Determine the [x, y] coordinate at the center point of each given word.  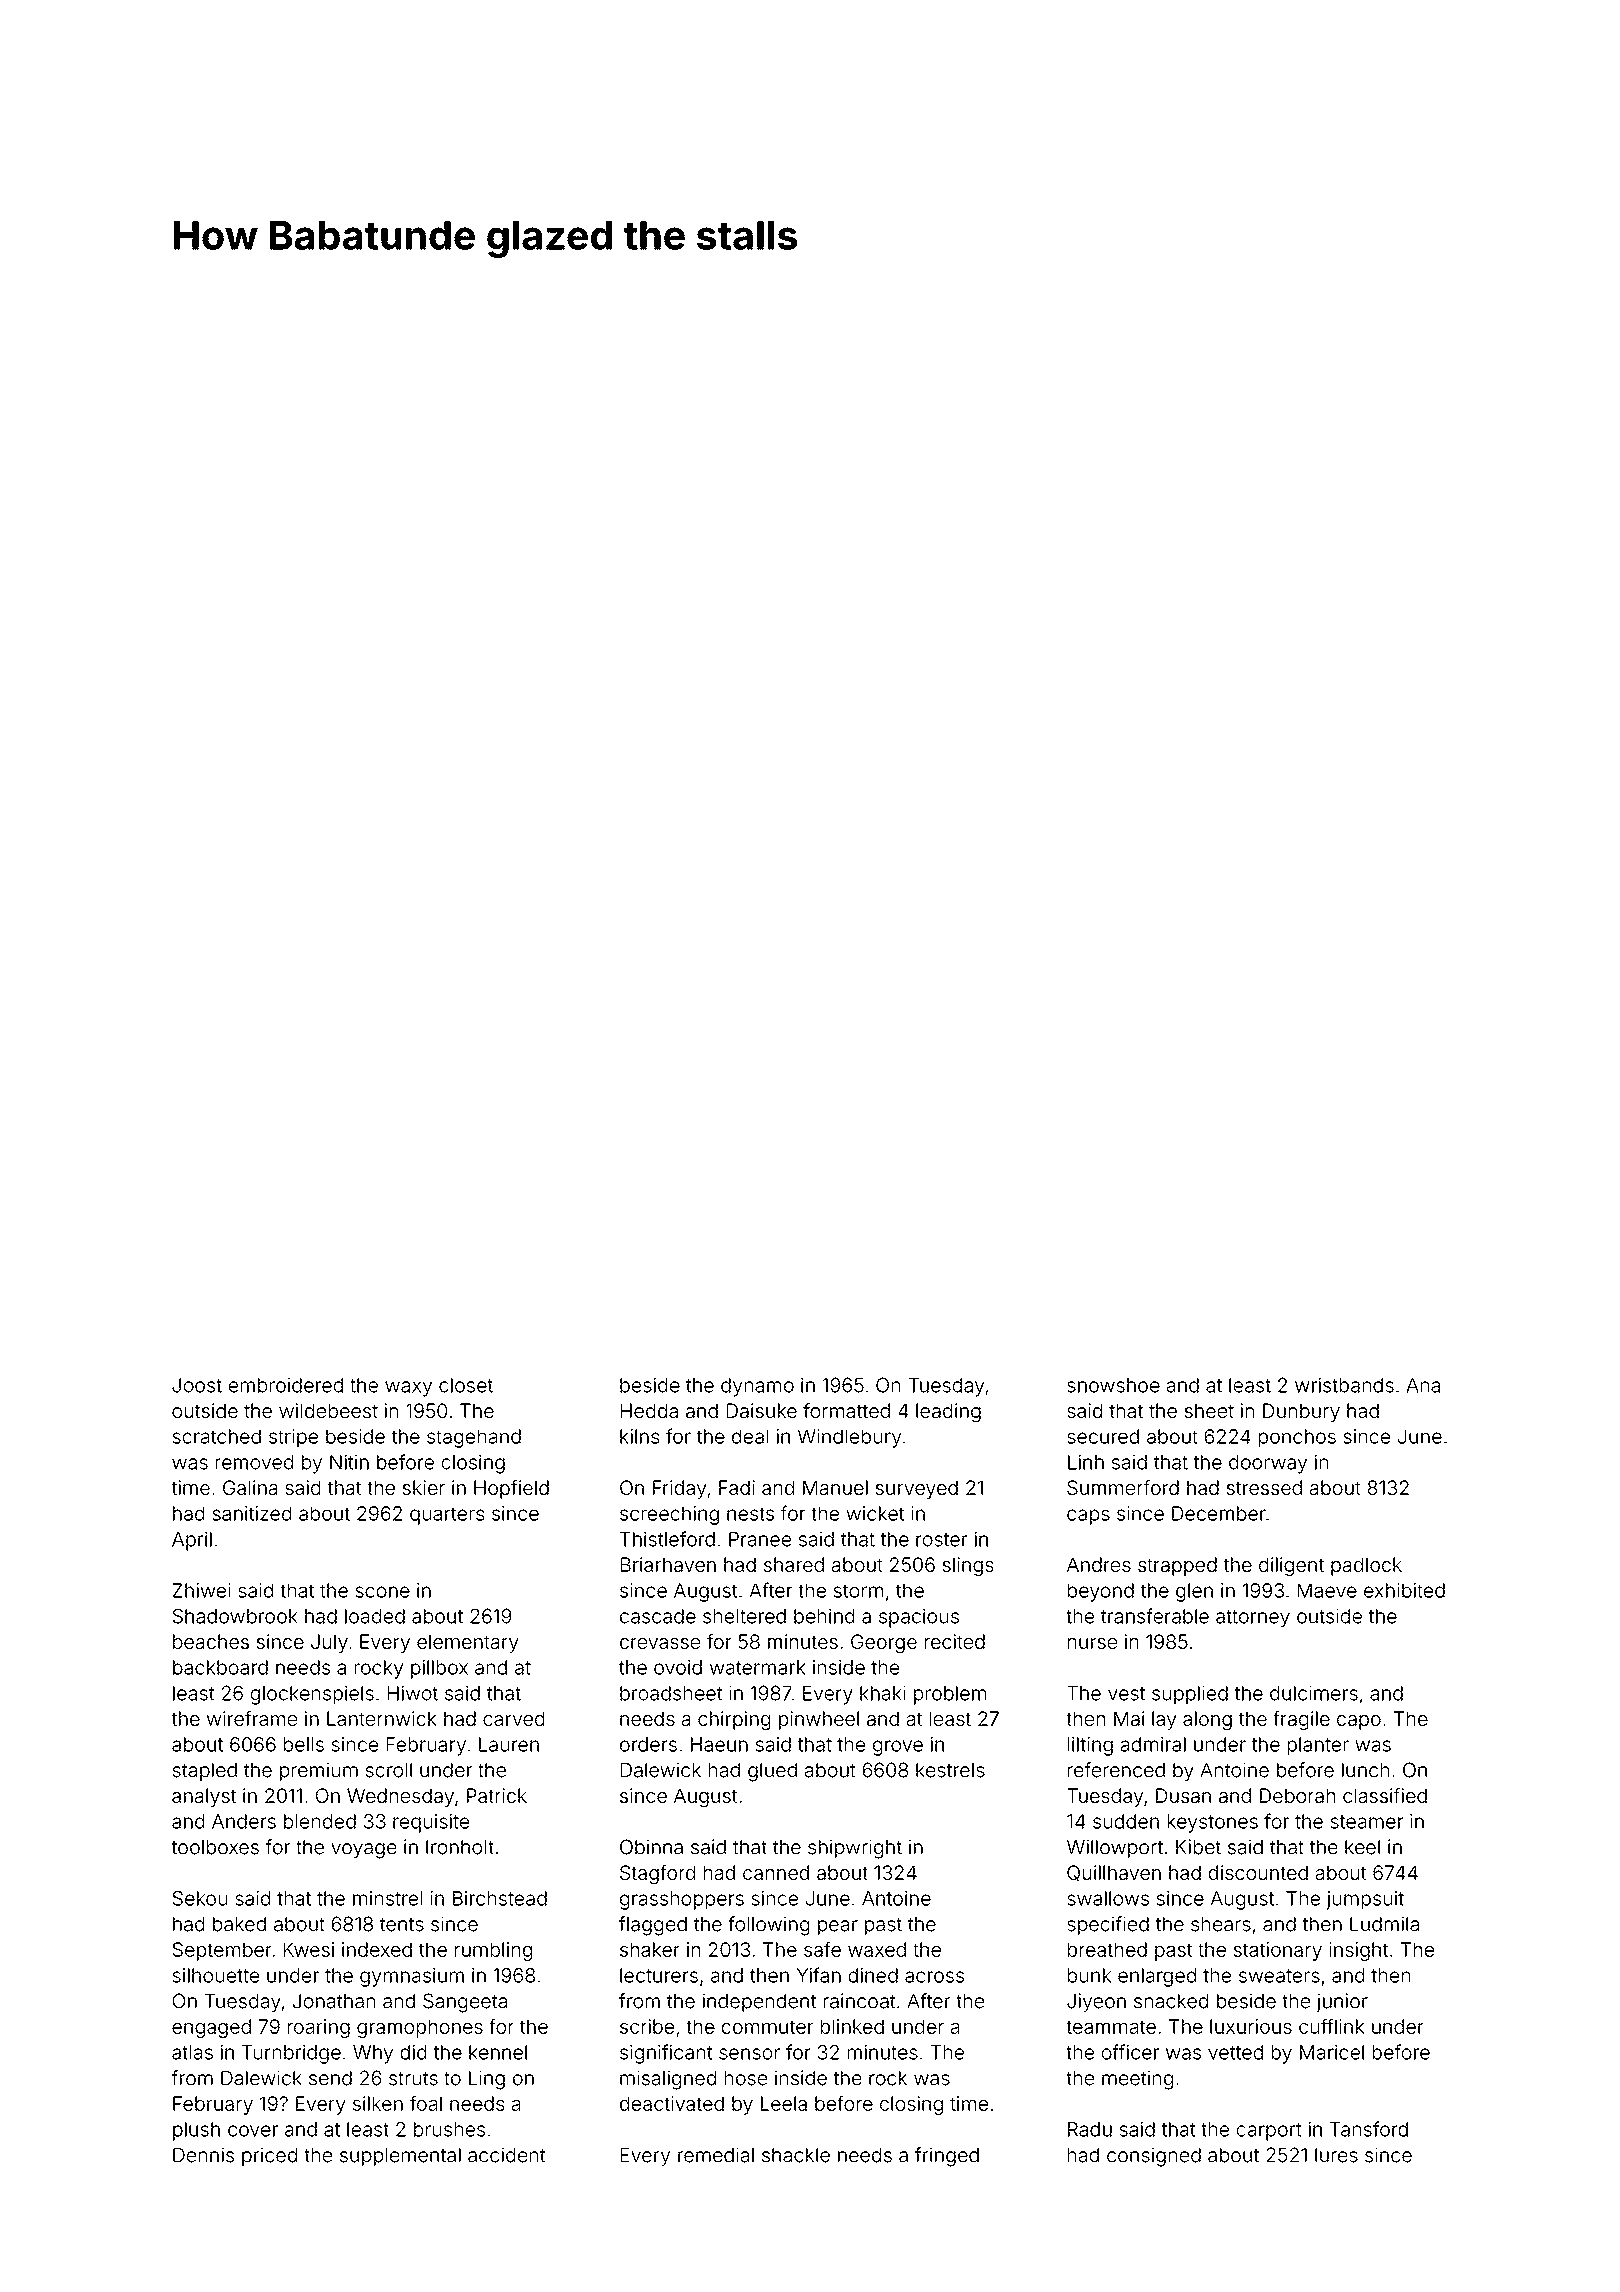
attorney [1253, 1619]
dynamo [757, 1387]
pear [838, 1927]
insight [1358, 1951]
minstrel [387, 1898]
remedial [716, 2155]
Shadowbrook [235, 1616]
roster [942, 1540]
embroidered [286, 1385]
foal [426, 2103]
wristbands [1344, 1385]
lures [1336, 2155]
